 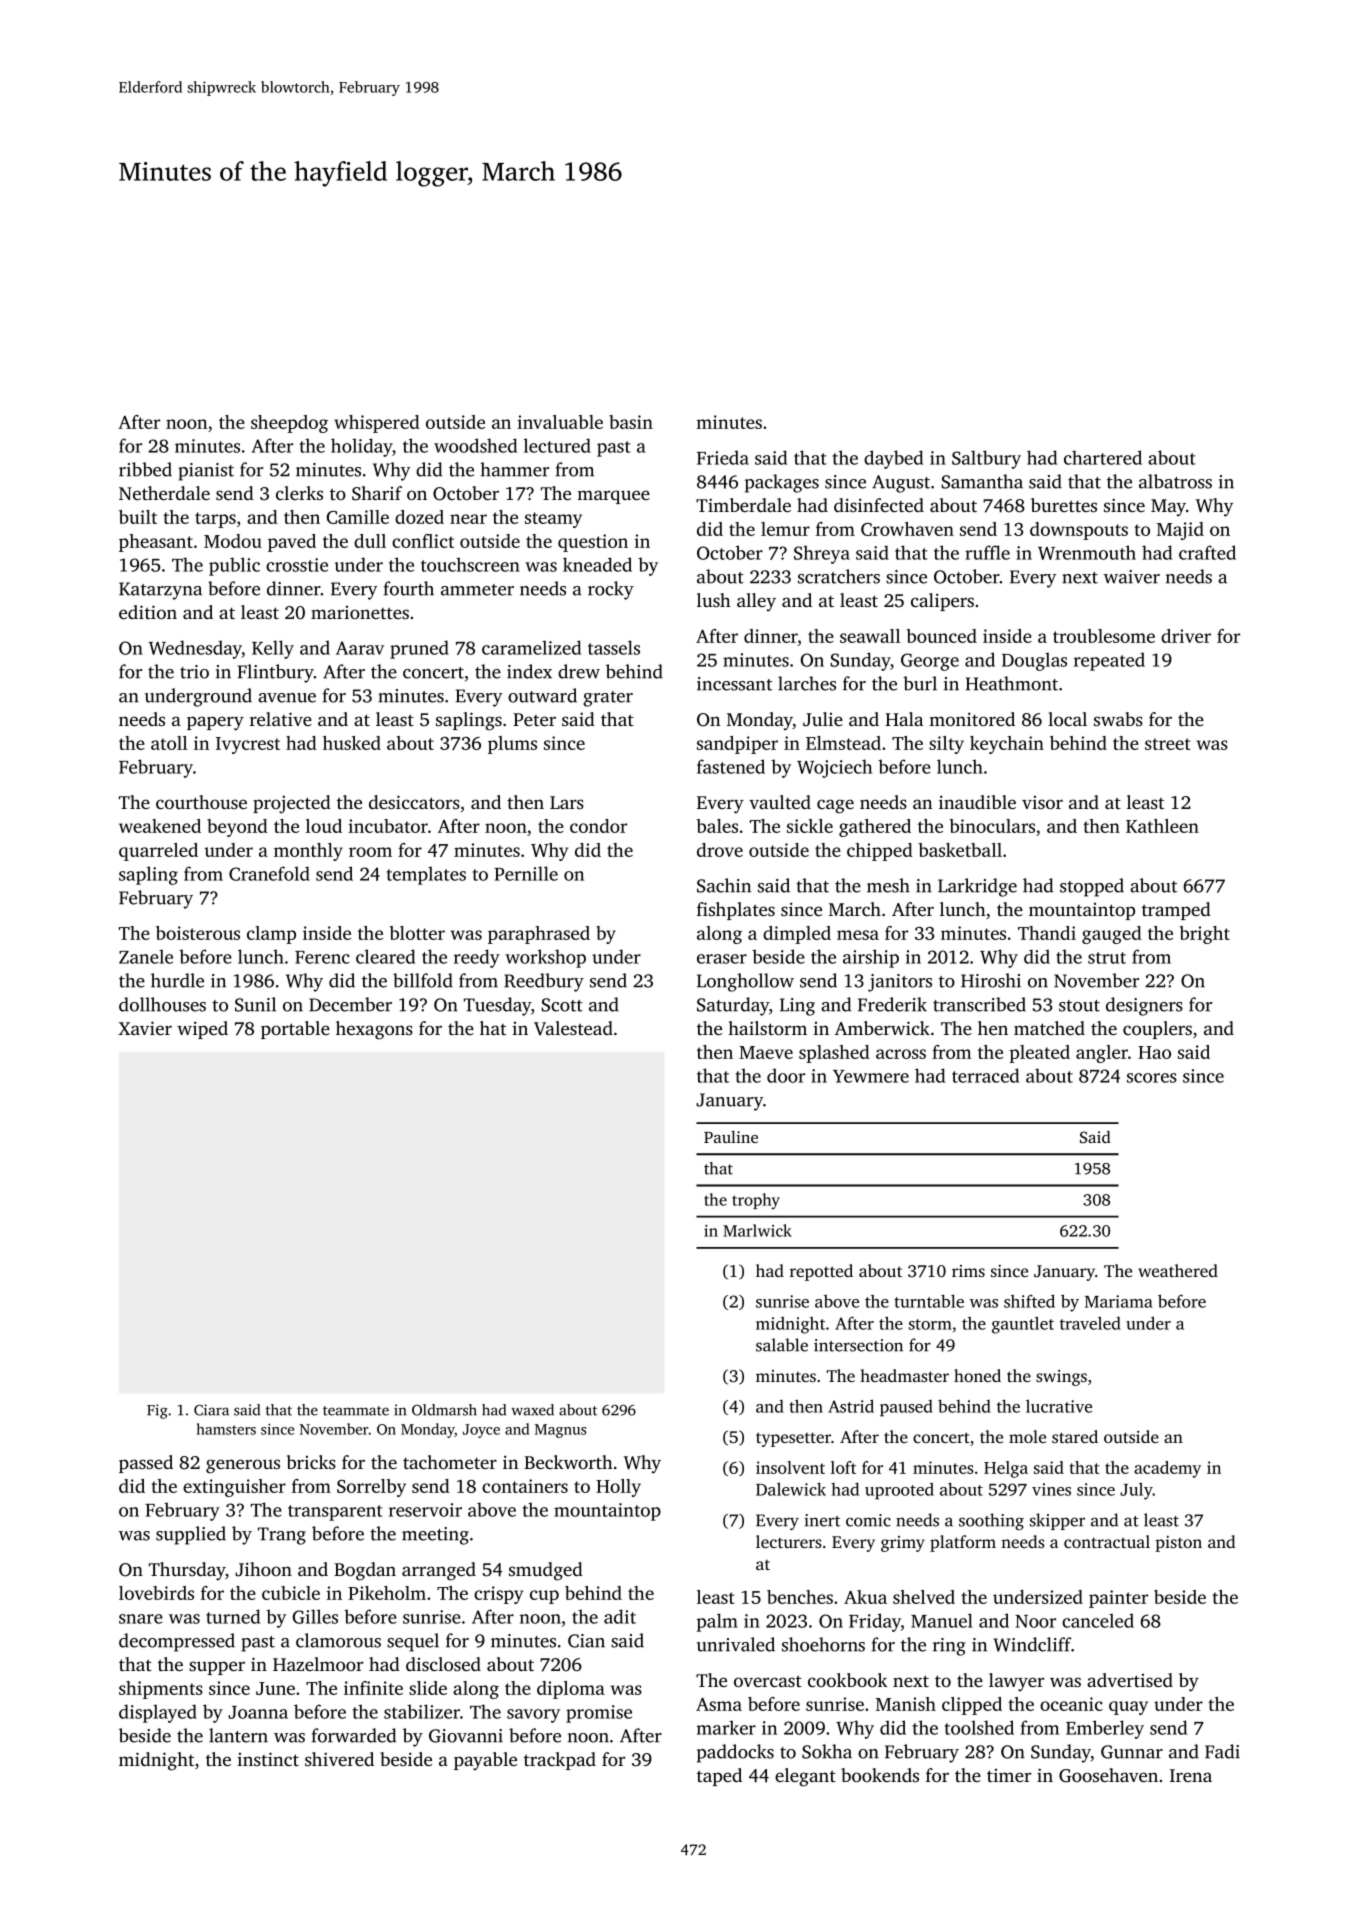 What do you see at coordinates (413, 1642) in the screenshot?
I see `sequel` at bounding box center [413, 1642].
